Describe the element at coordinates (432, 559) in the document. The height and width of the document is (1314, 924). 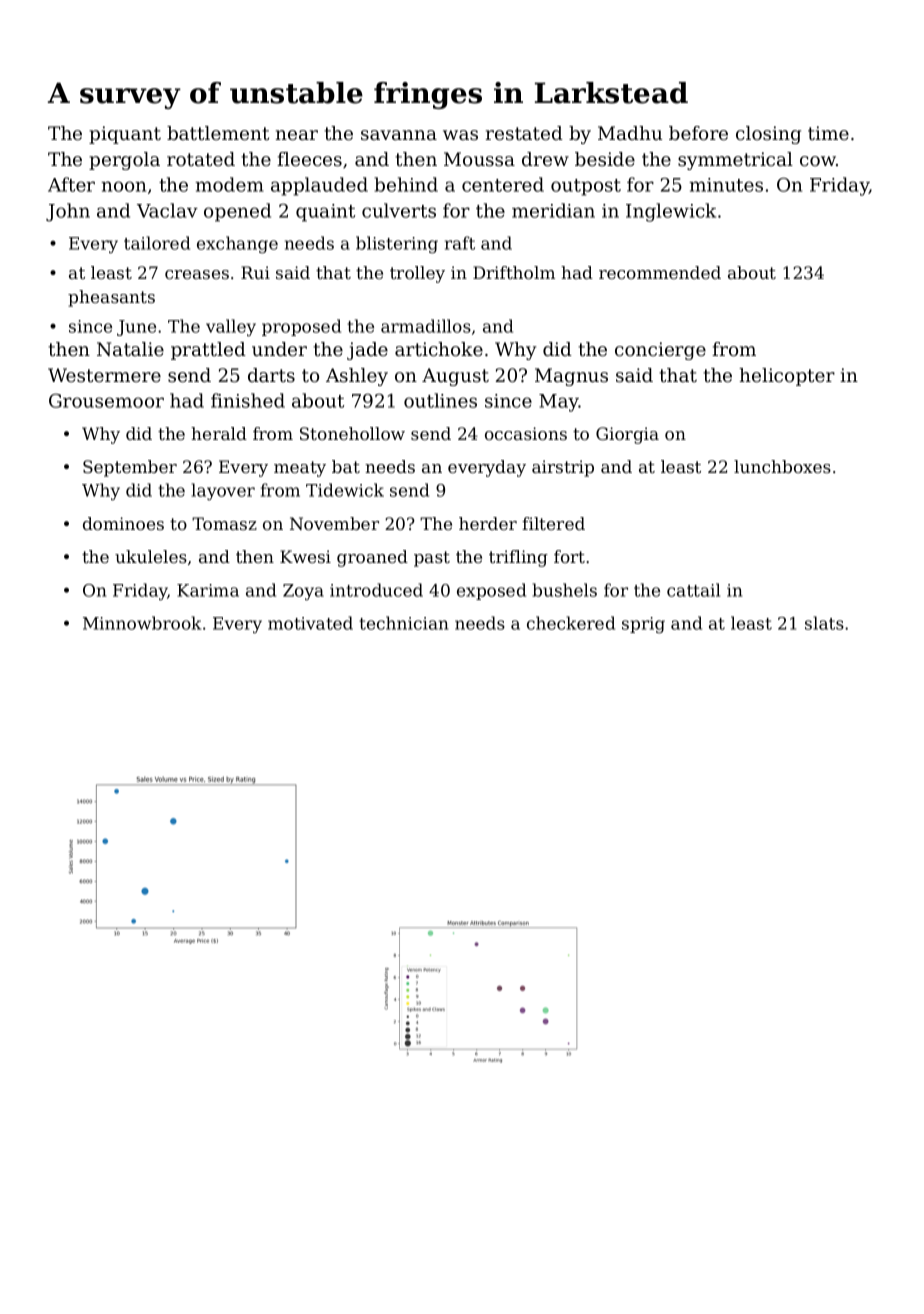
I see `past` at that location.
